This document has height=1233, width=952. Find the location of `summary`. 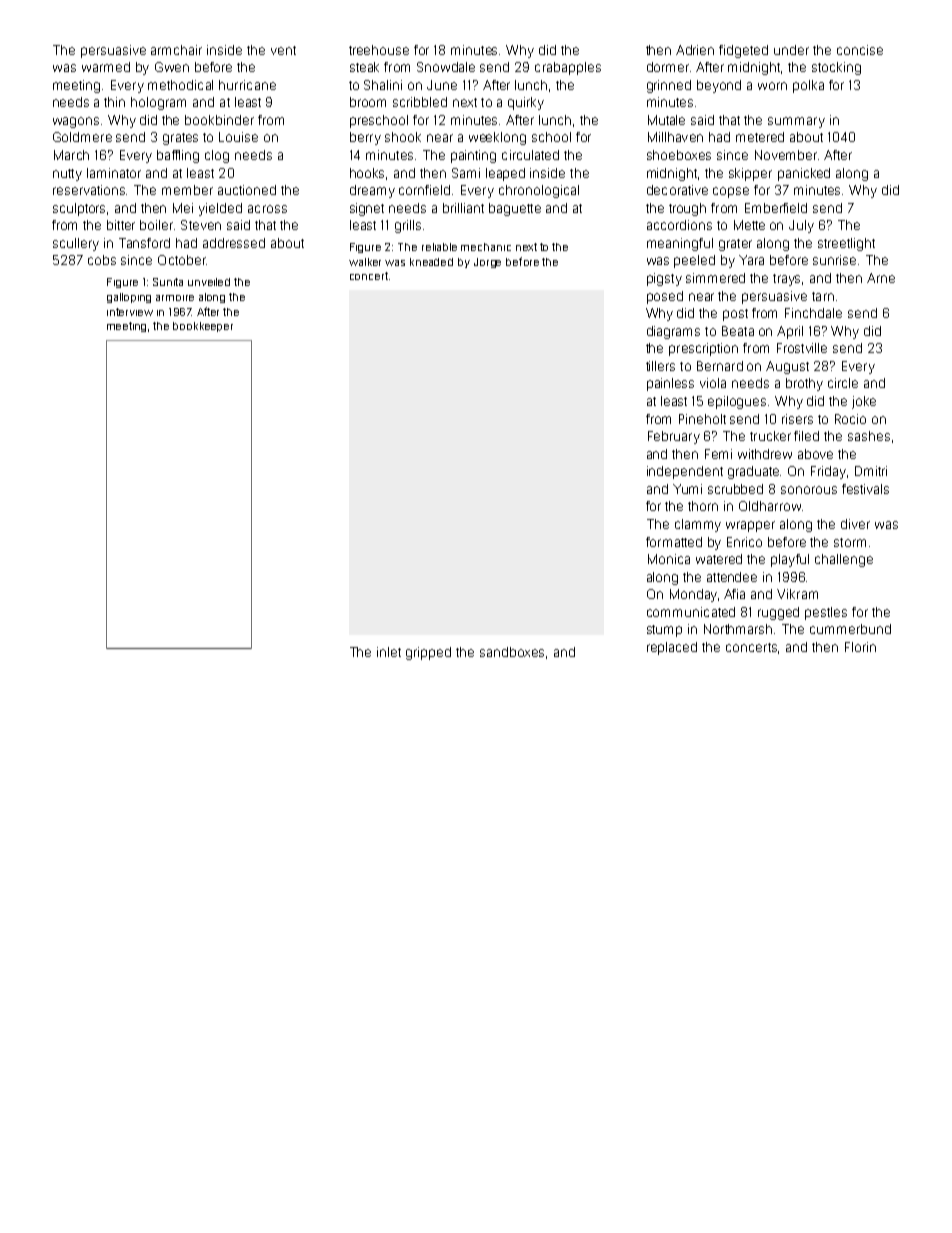

summary is located at coordinates (796, 122).
